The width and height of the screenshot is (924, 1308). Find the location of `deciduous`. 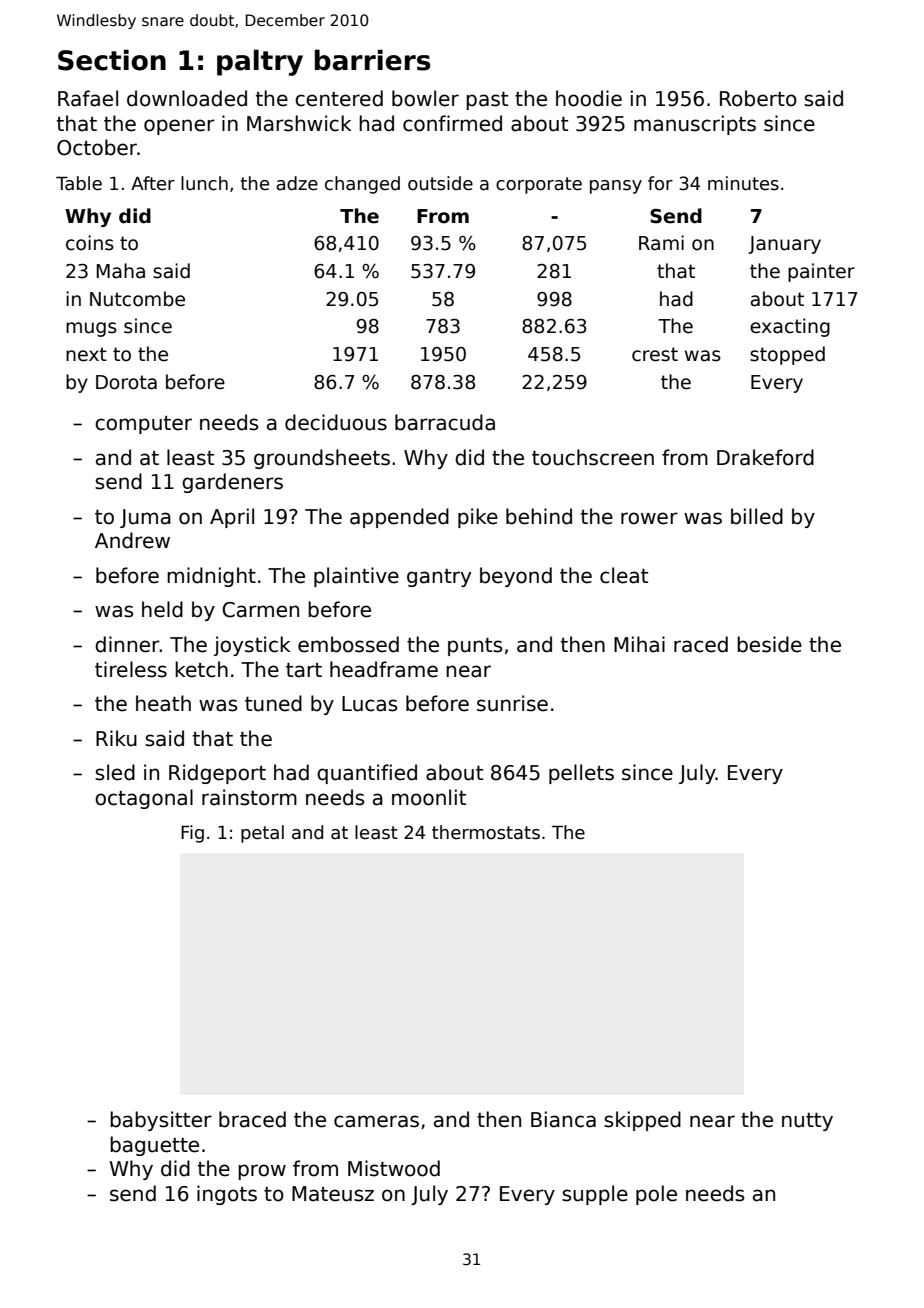

deciduous is located at coordinates (336, 422).
